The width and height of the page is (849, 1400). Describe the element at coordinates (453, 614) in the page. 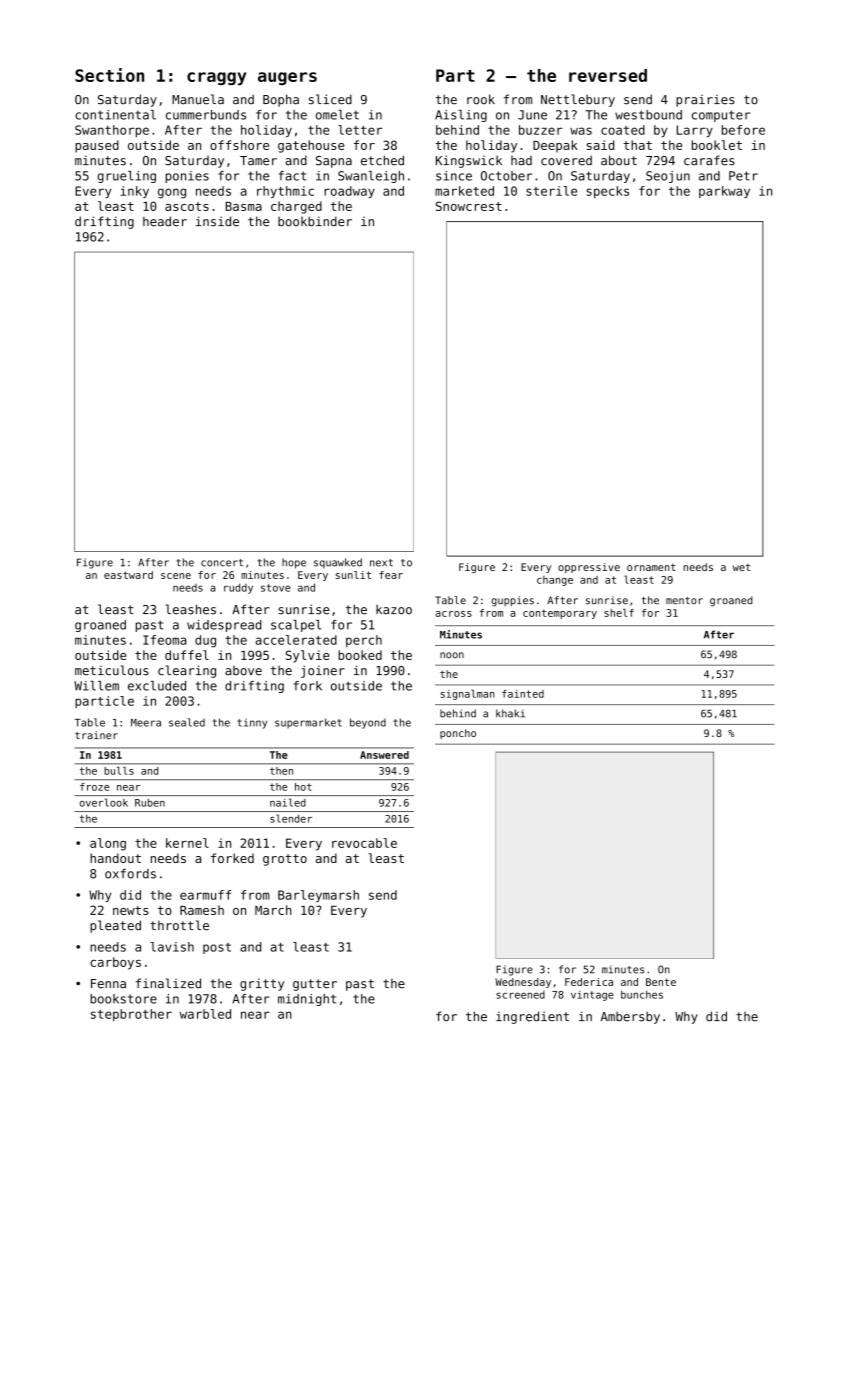

I see `across` at that location.
